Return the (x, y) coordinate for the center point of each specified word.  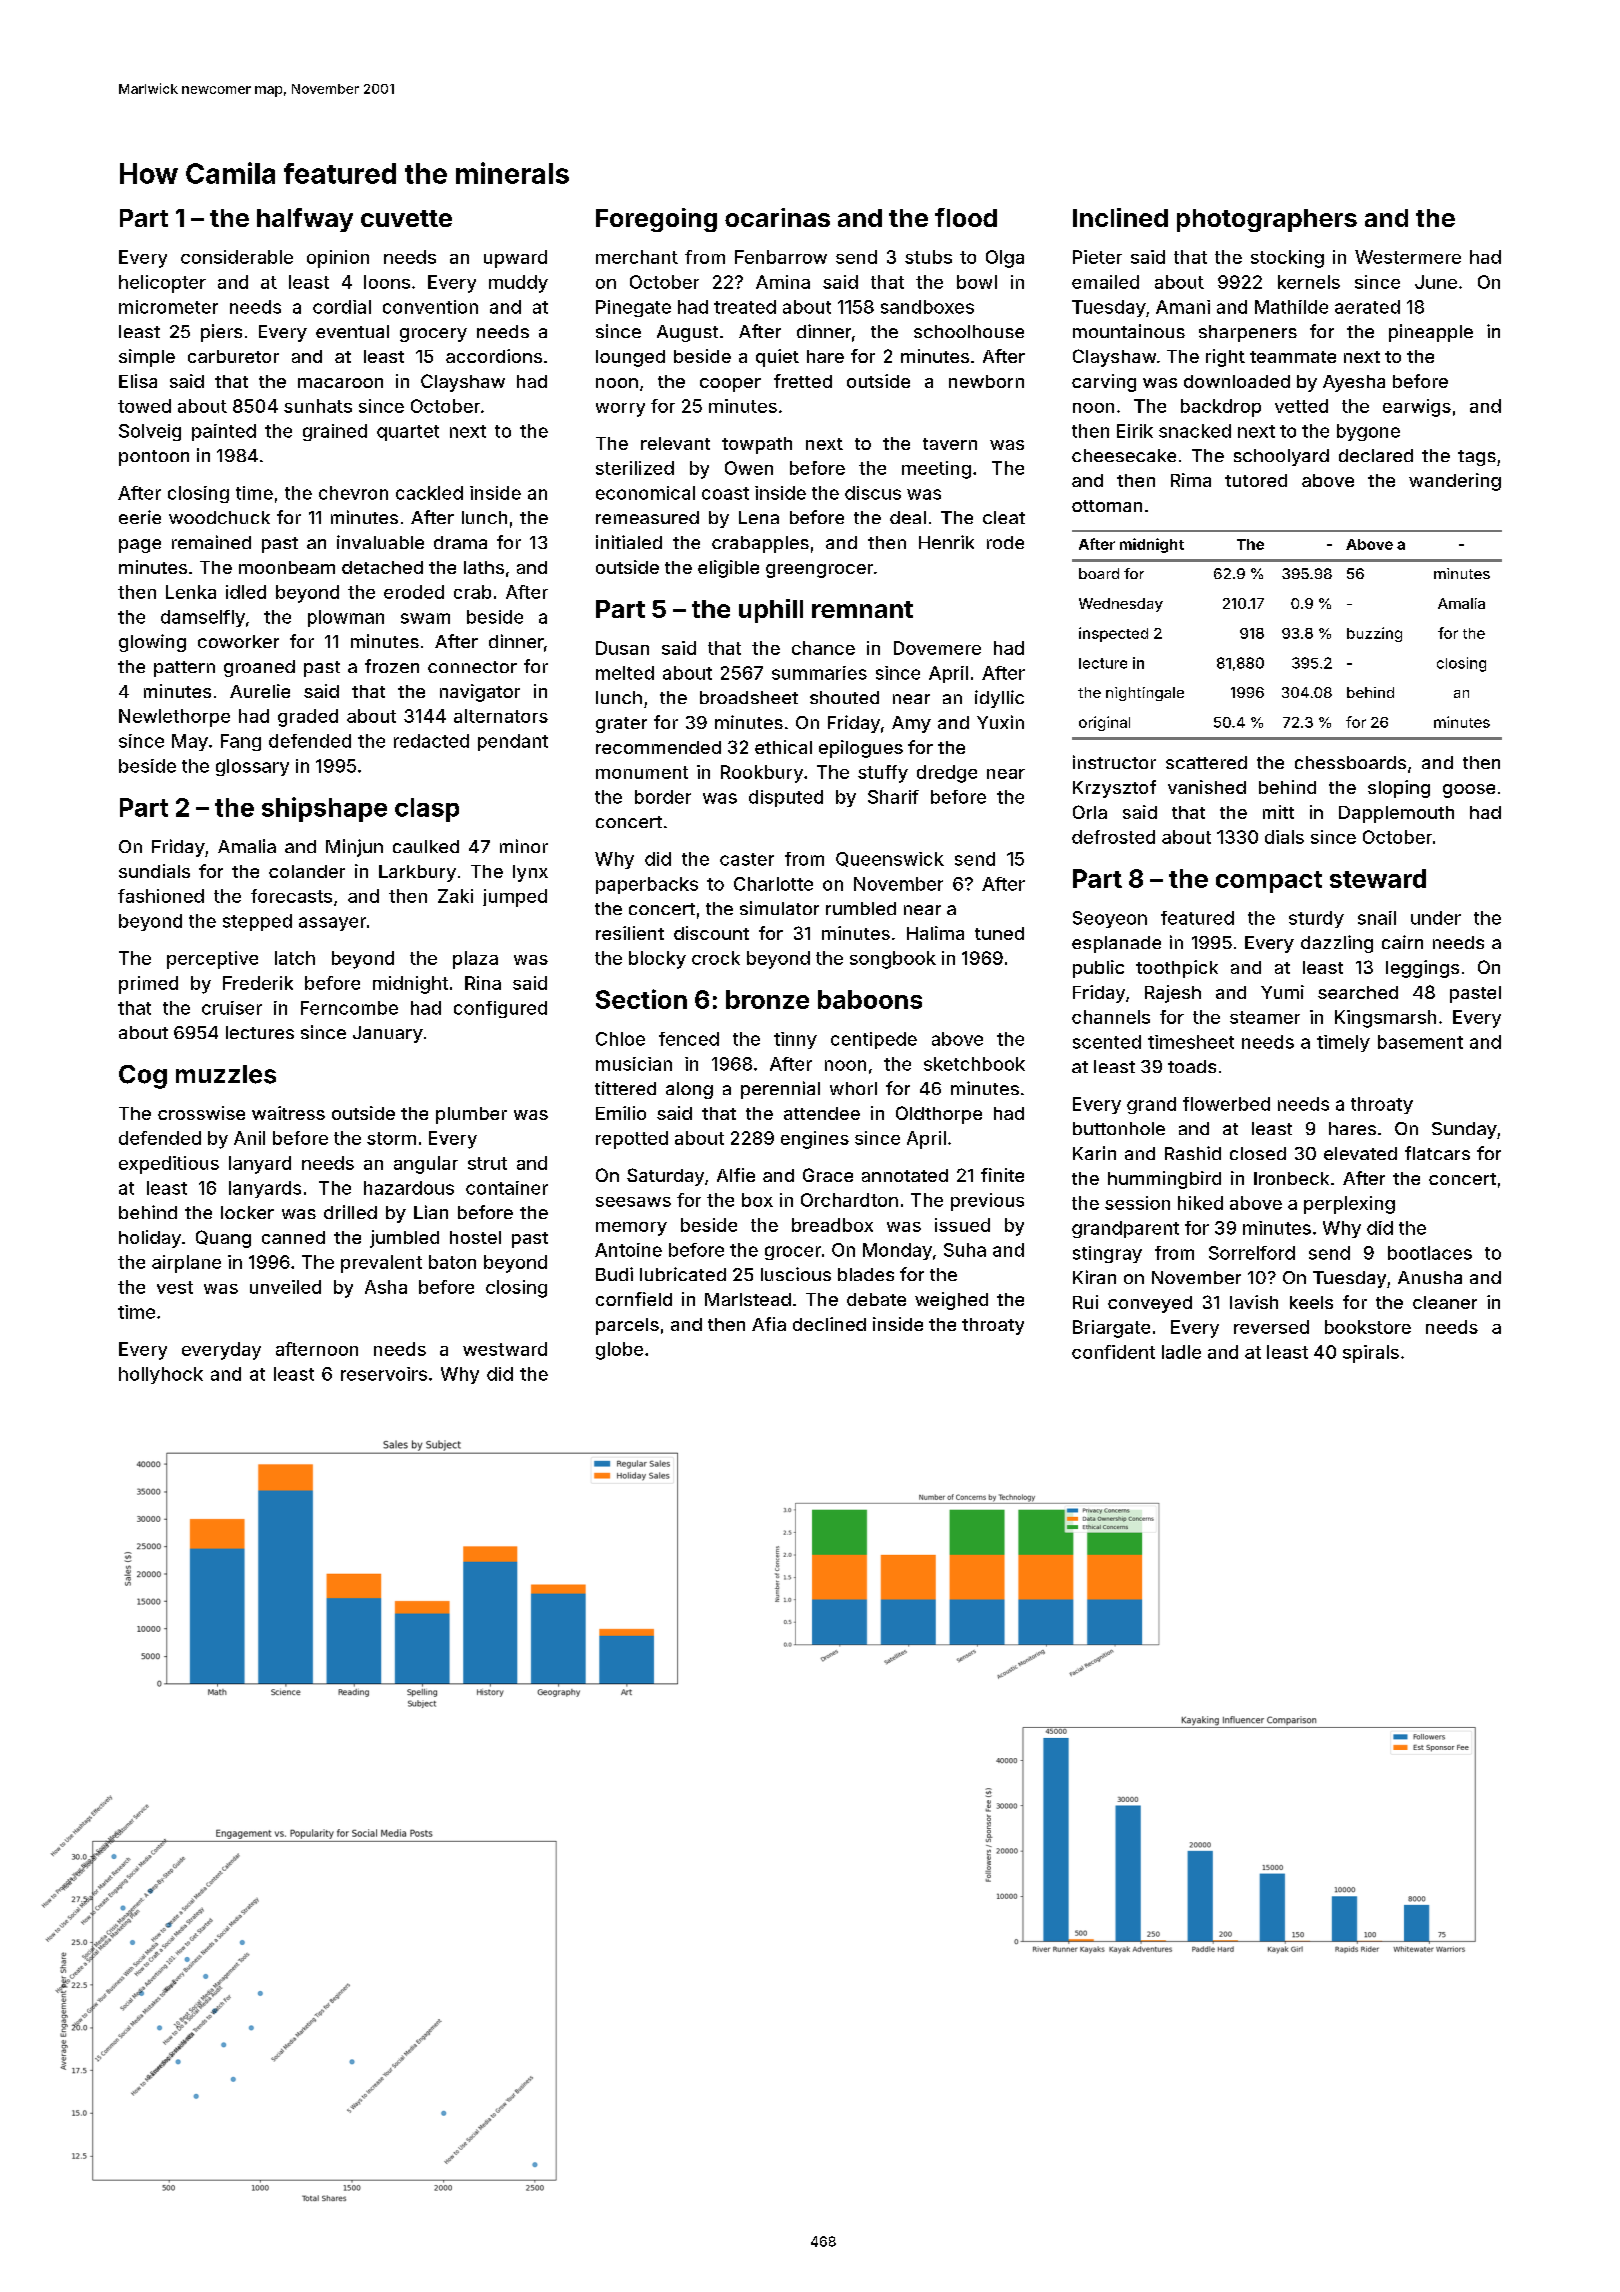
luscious (796, 1274)
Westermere (1408, 257)
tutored (1256, 480)
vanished (1207, 787)
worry (620, 410)
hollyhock (161, 1375)
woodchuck (219, 517)
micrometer (168, 307)
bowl (977, 282)
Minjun (354, 848)
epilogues (861, 749)
